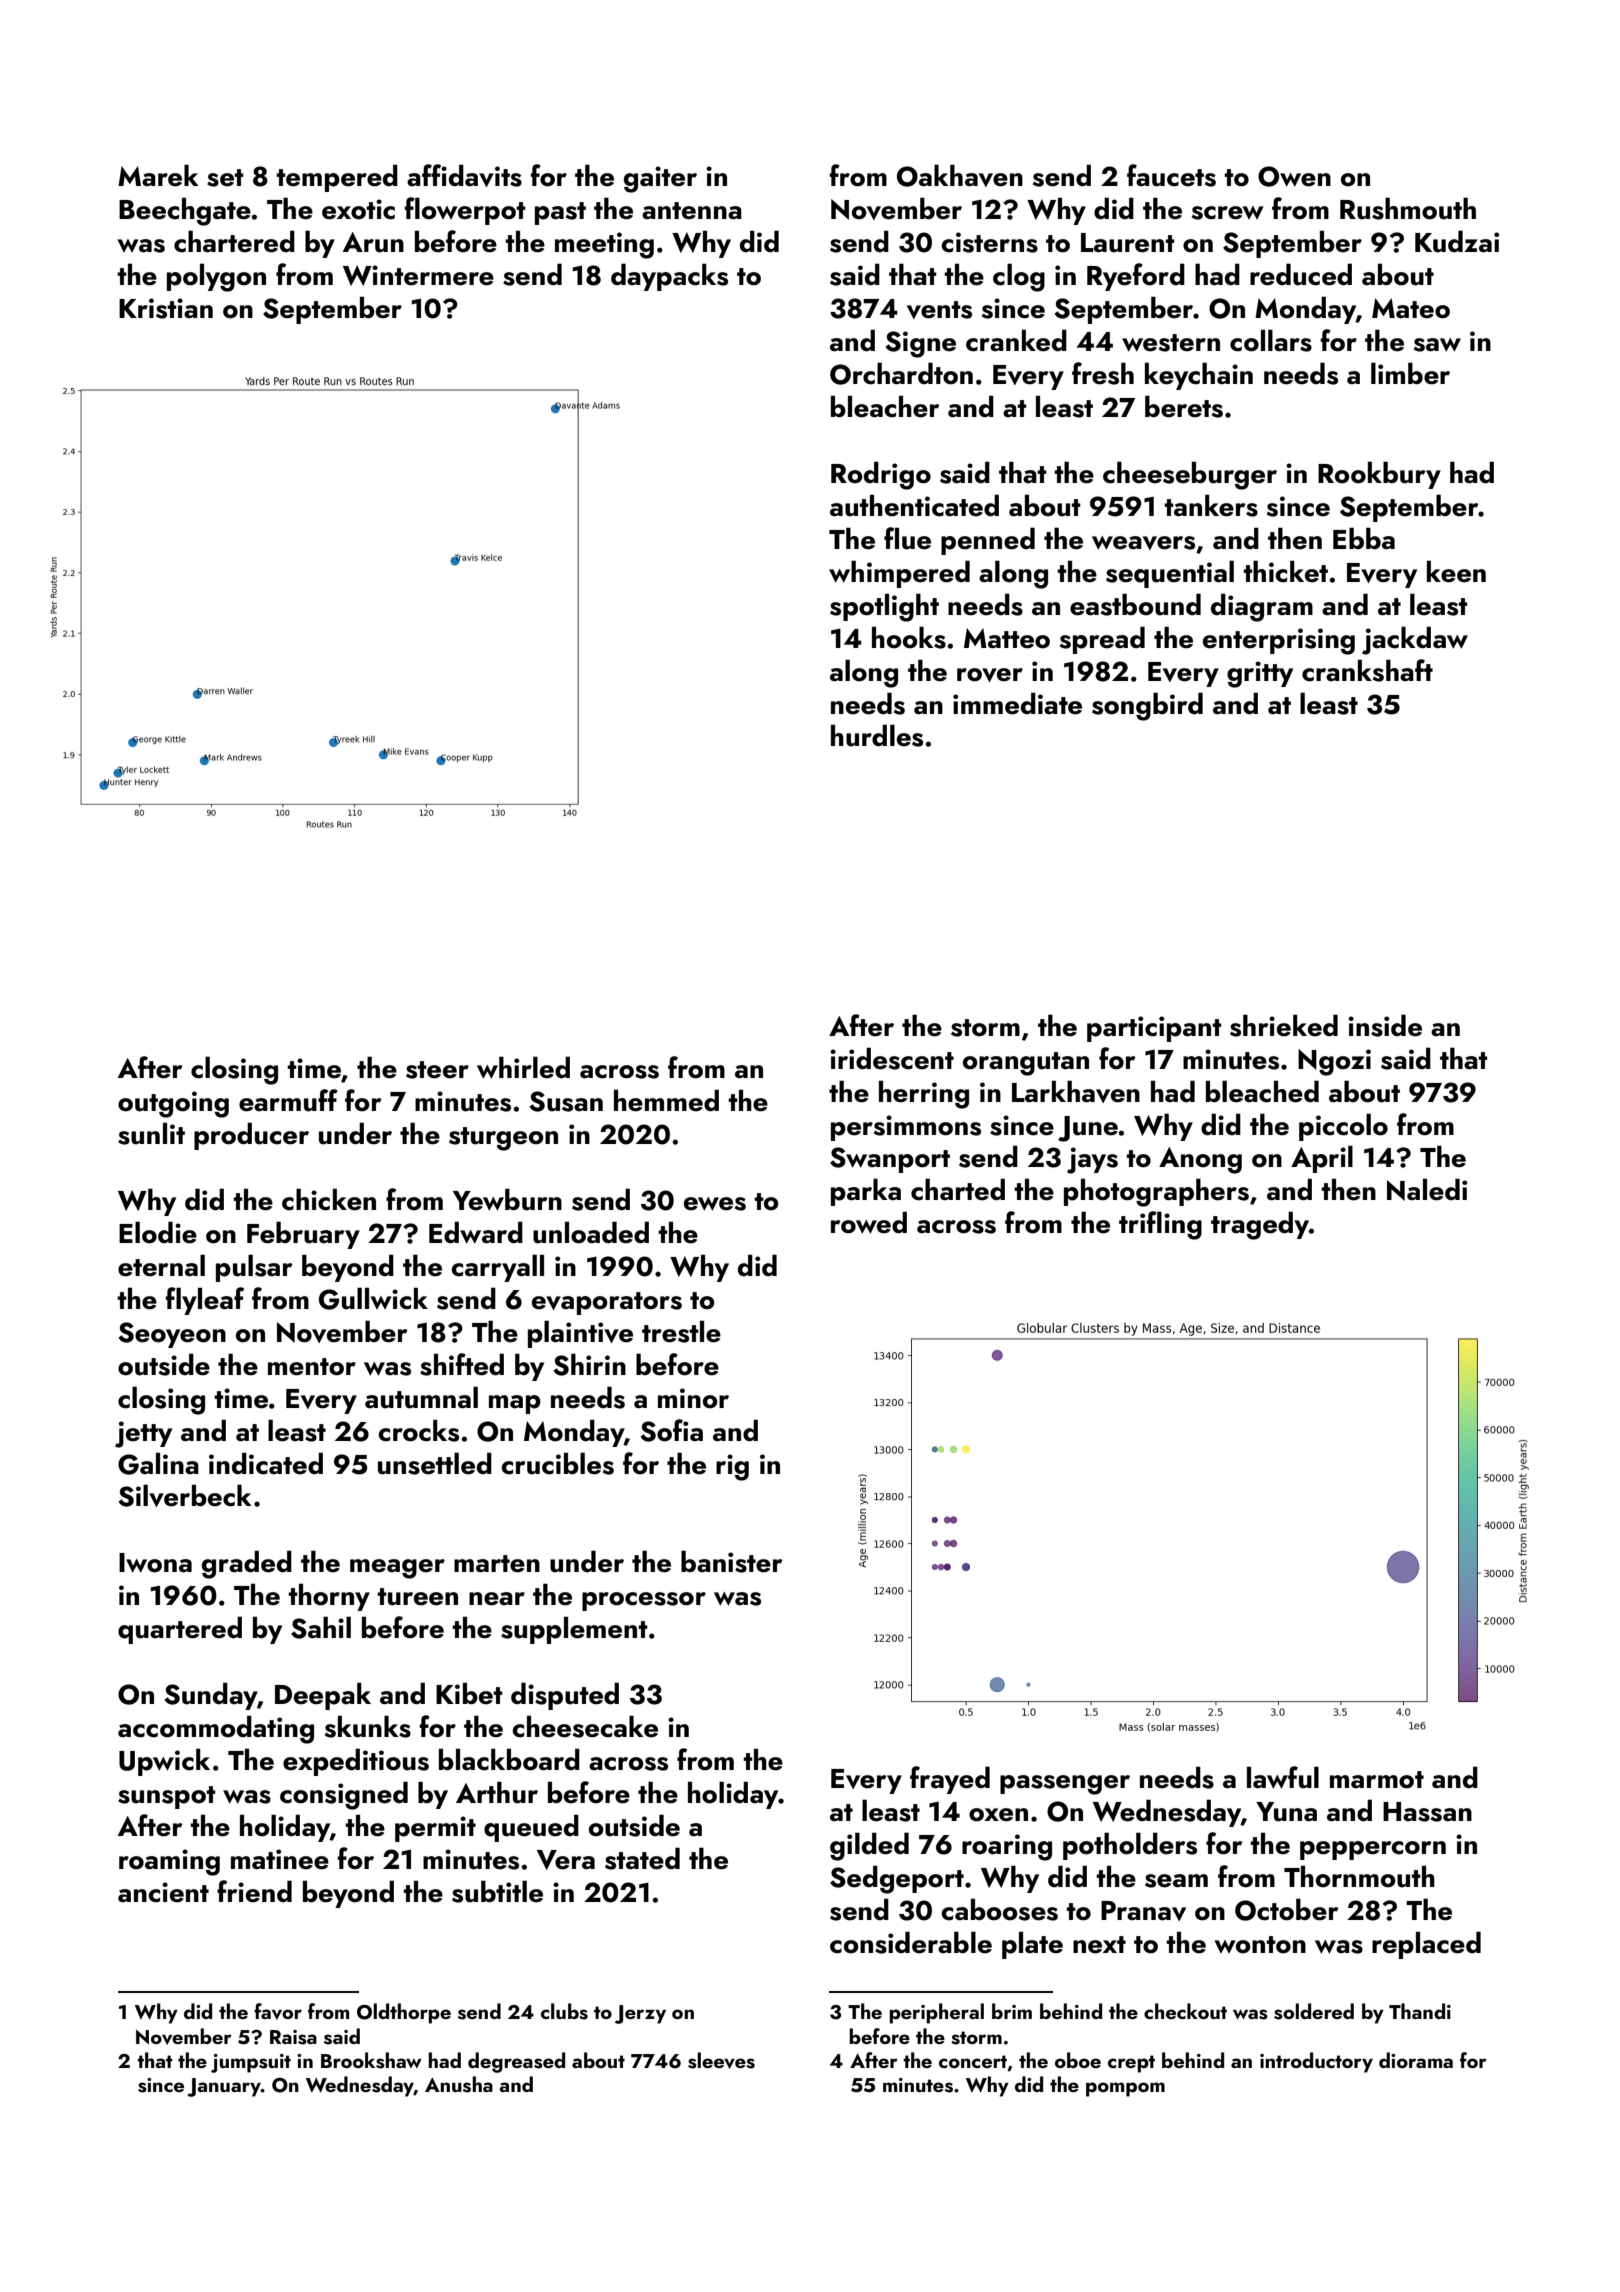 This screenshot has width=1620, height=2292. What do you see at coordinates (1456, 571) in the screenshot?
I see `keen` at bounding box center [1456, 571].
